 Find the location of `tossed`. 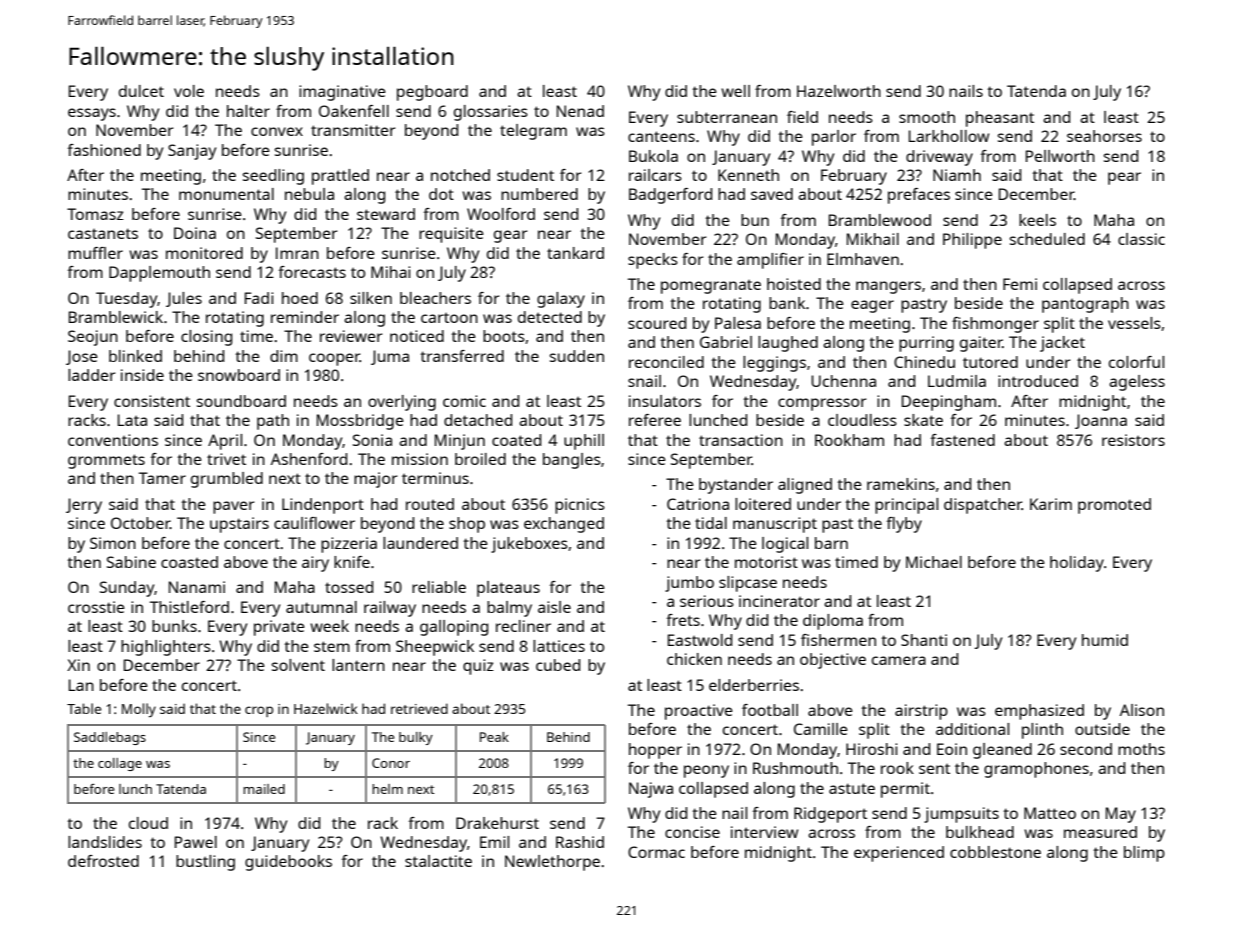

tossed is located at coordinates (349, 587).
